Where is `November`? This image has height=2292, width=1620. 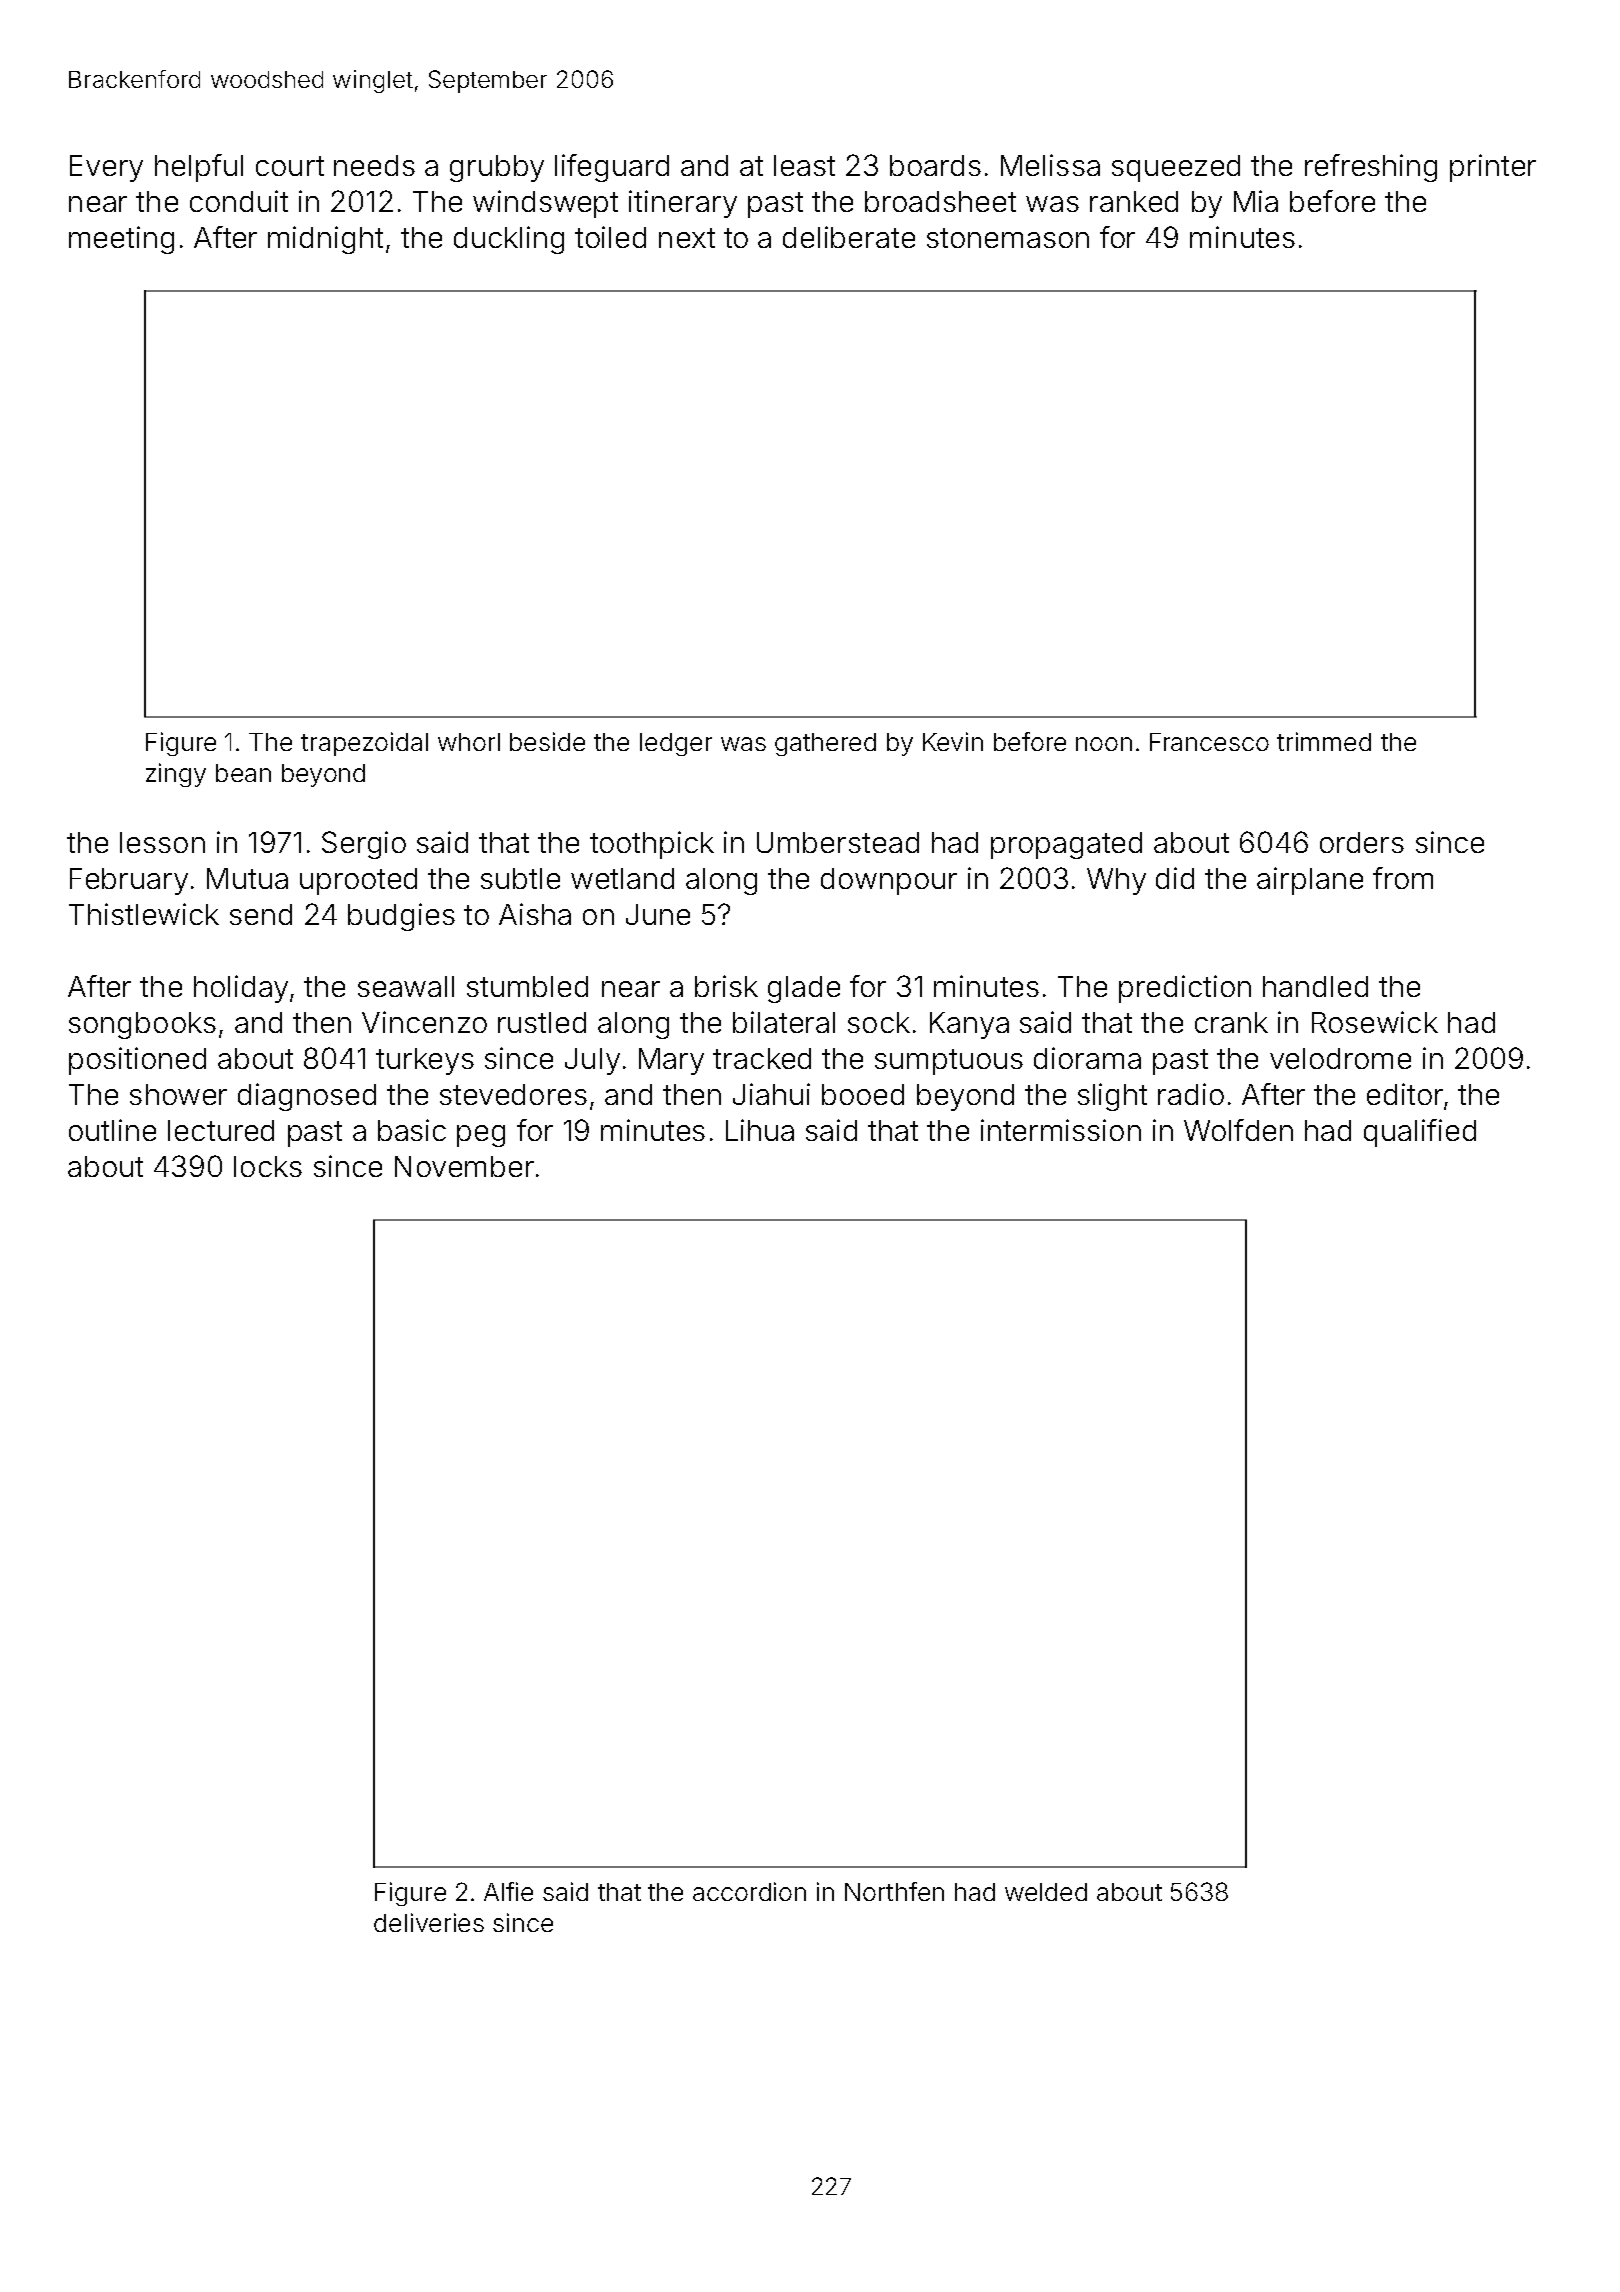
November is located at coordinates (464, 1166).
